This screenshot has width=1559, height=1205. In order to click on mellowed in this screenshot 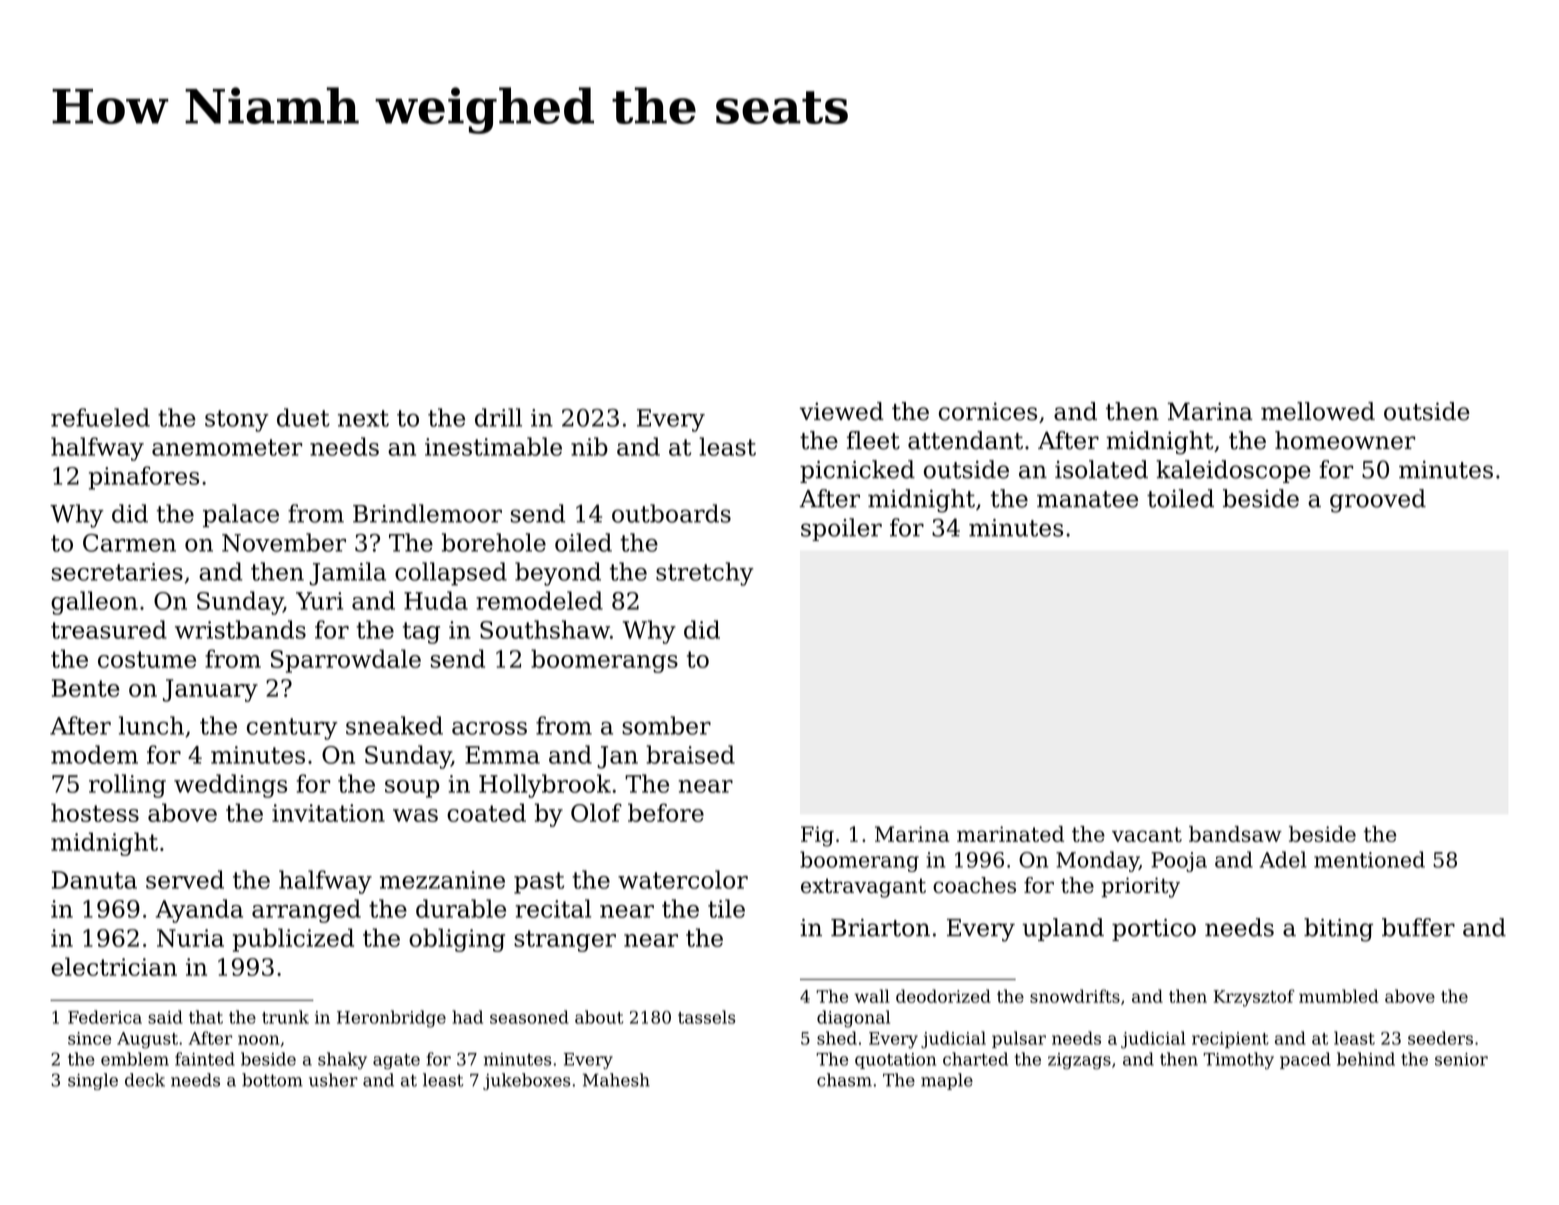, I will do `click(1318, 411)`.
